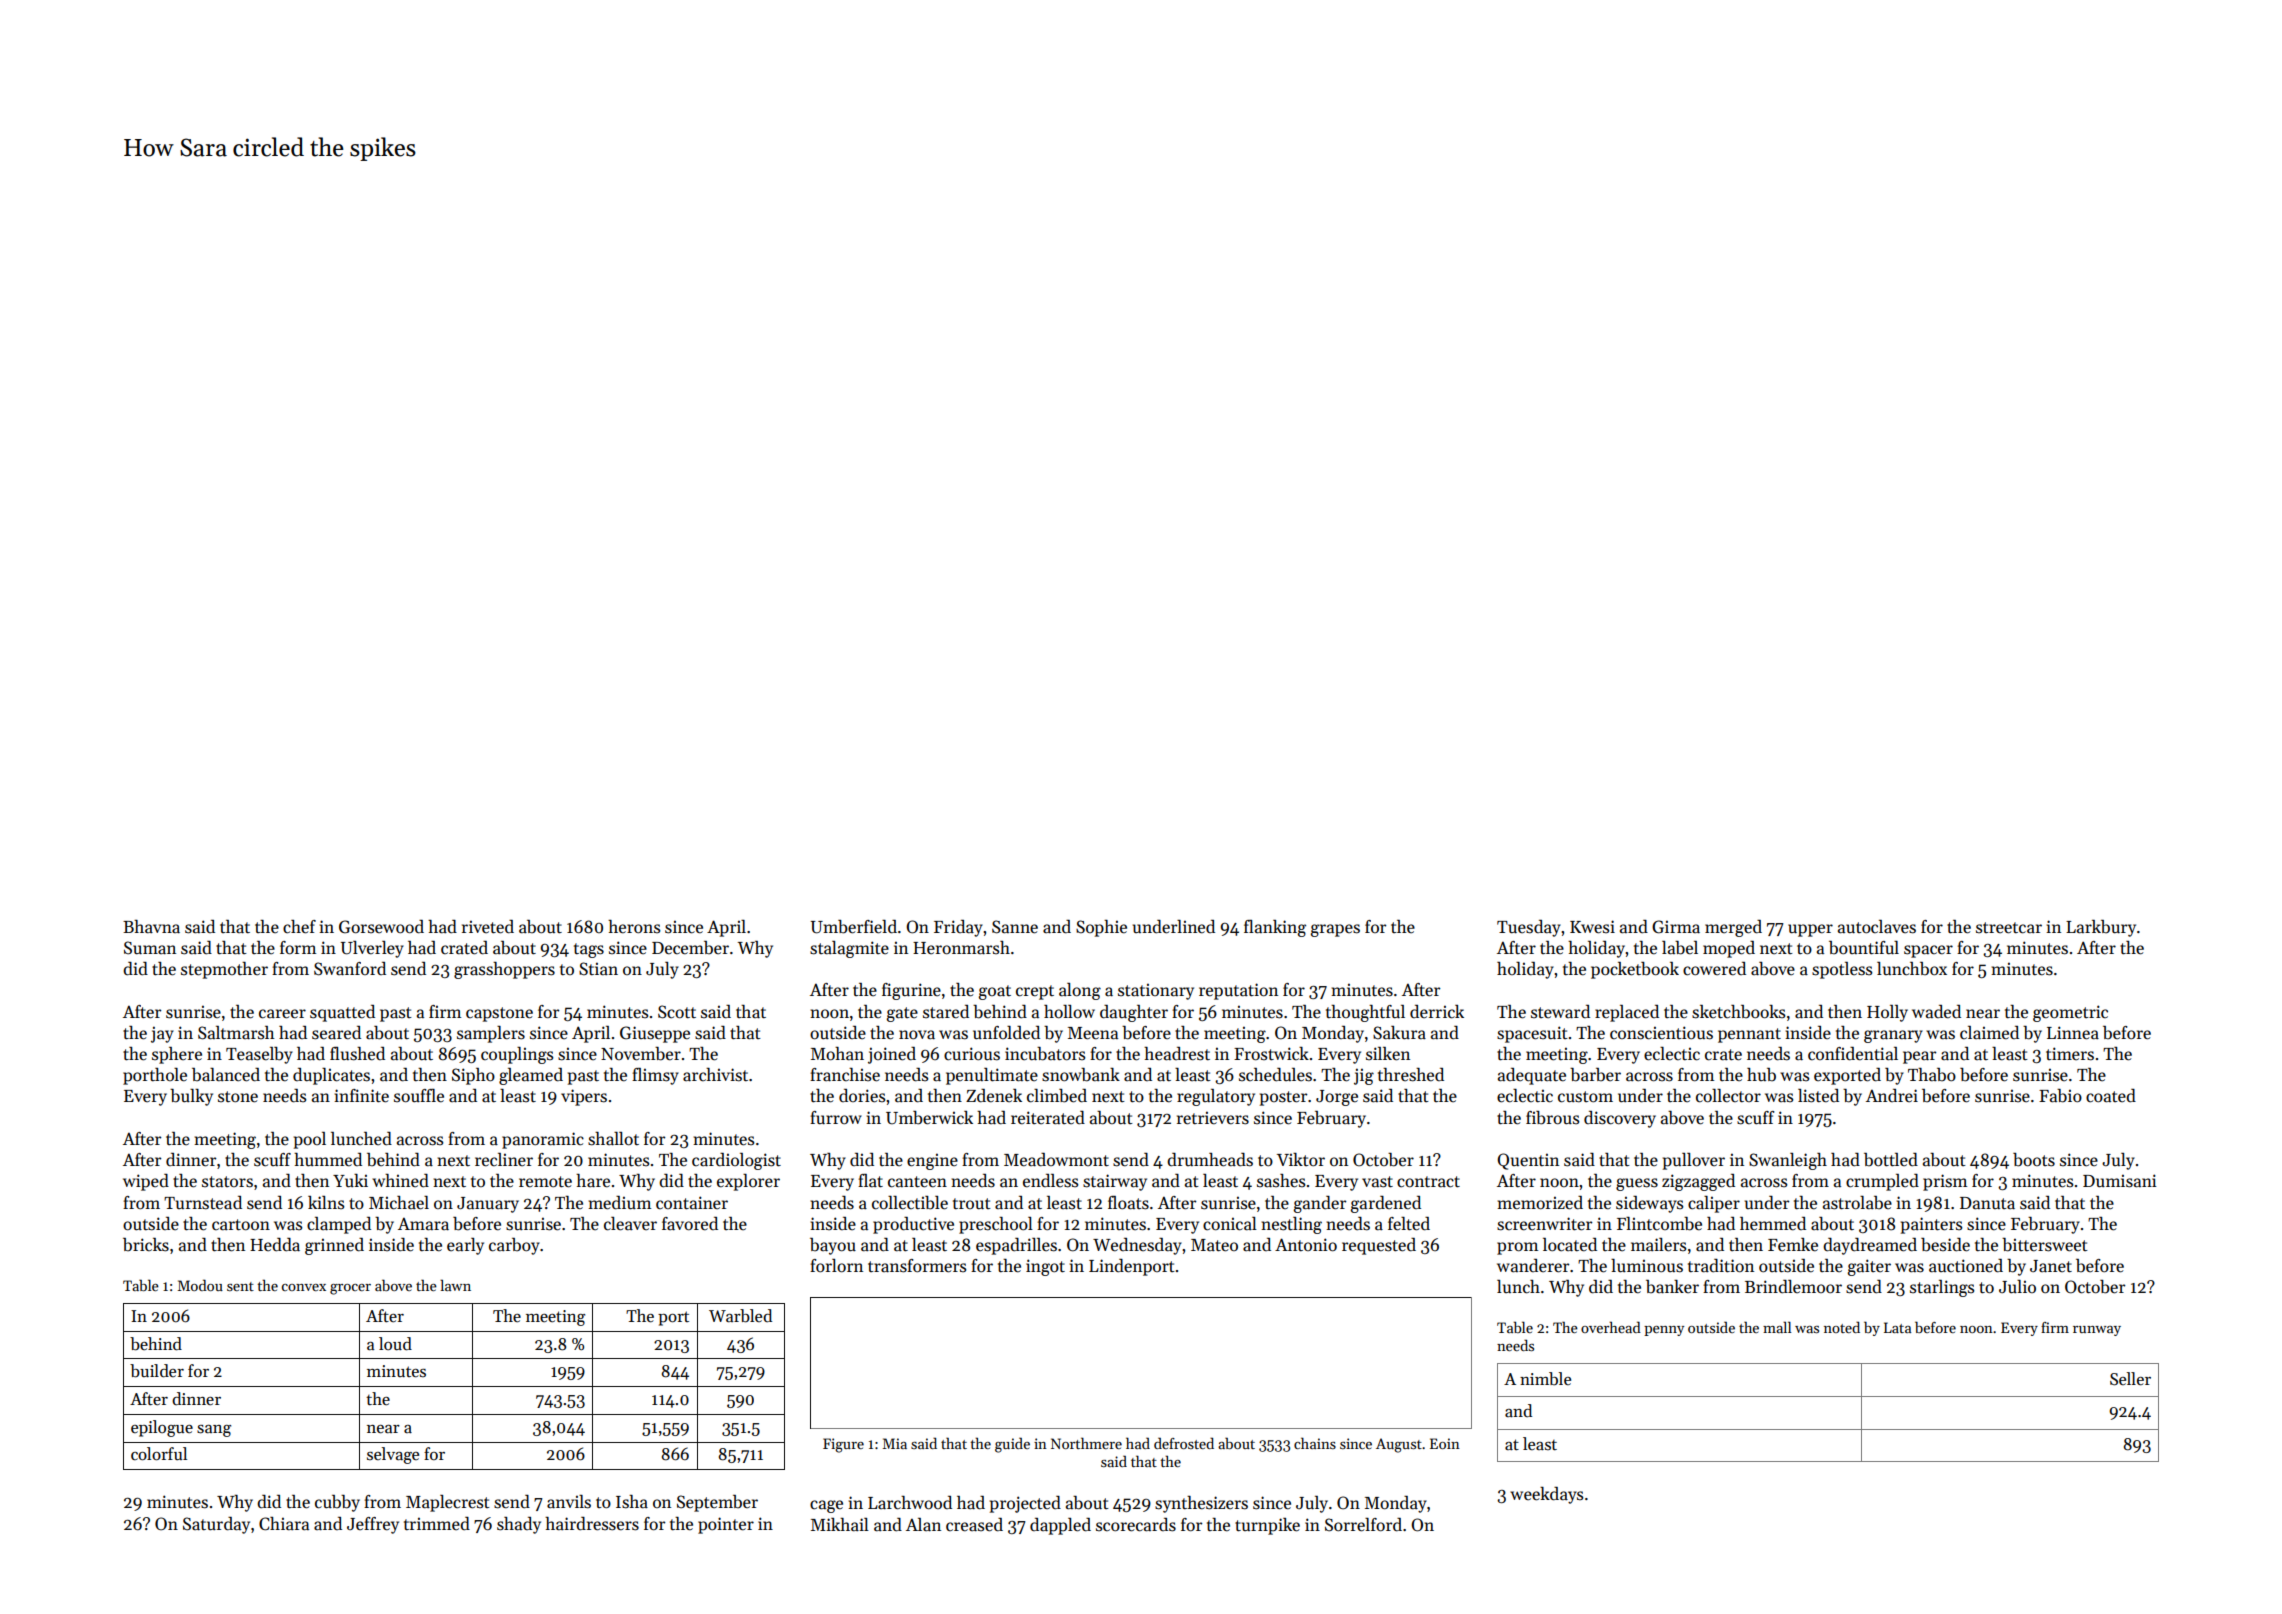  Describe the element at coordinates (1267, 1526) in the screenshot. I see `turnpike` at that location.
